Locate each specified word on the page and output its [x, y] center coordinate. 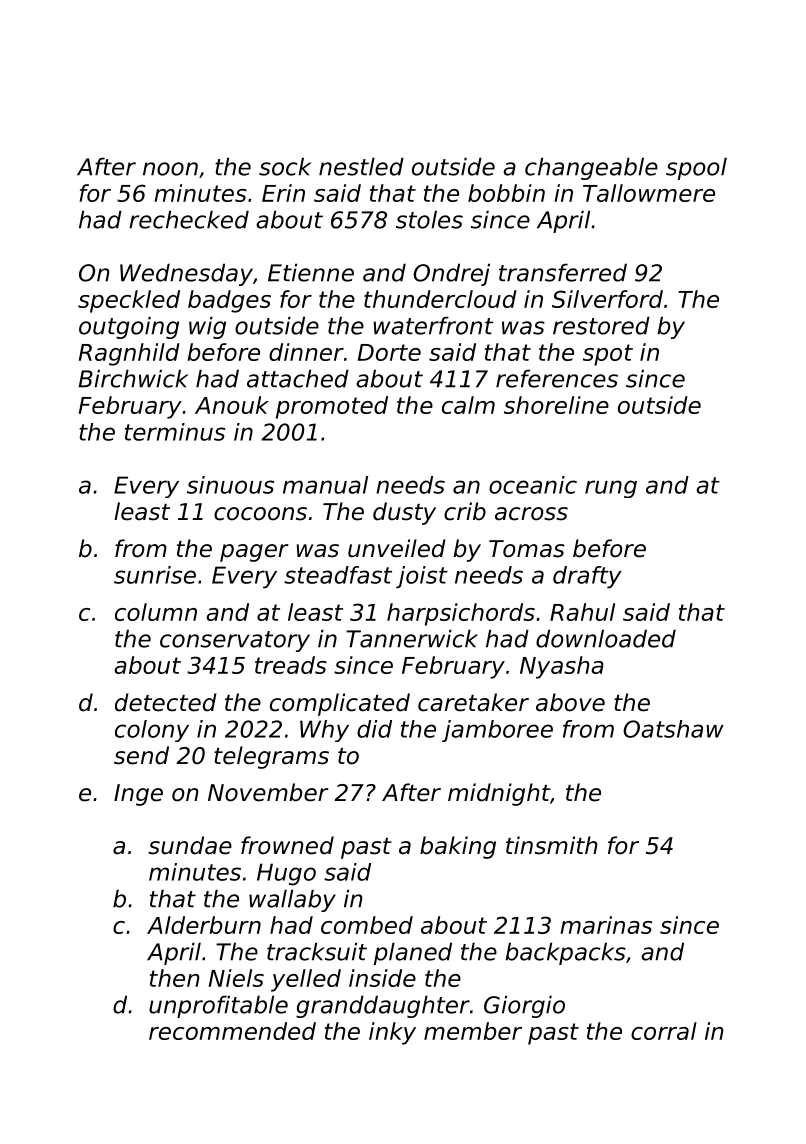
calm [468, 405]
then [175, 978]
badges [229, 301]
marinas [606, 925]
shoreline [556, 405]
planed [413, 953]
